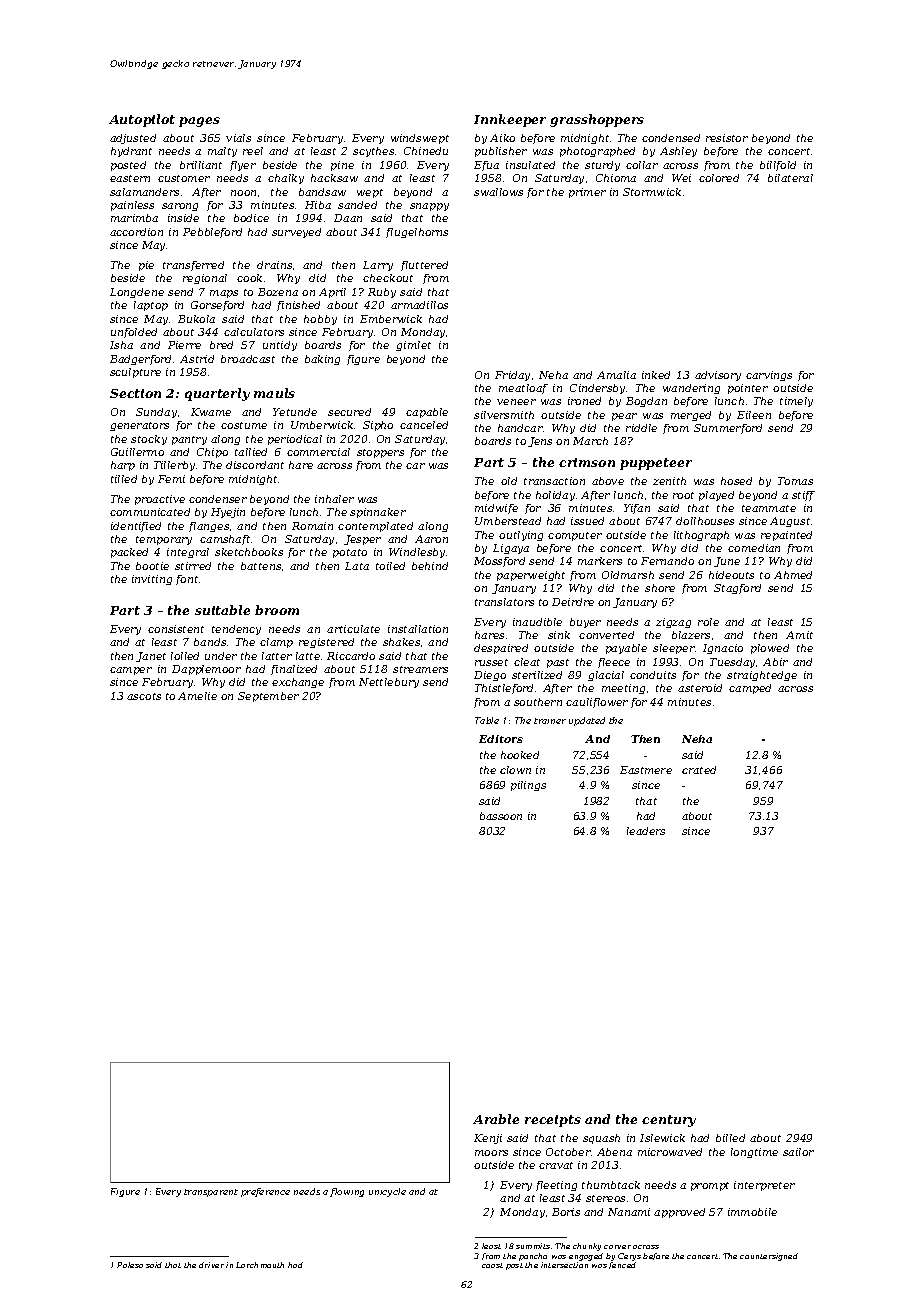 The image size is (924, 1308). Describe the element at coordinates (211, 1193) in the screenshot. I see `transparent` at that location.
